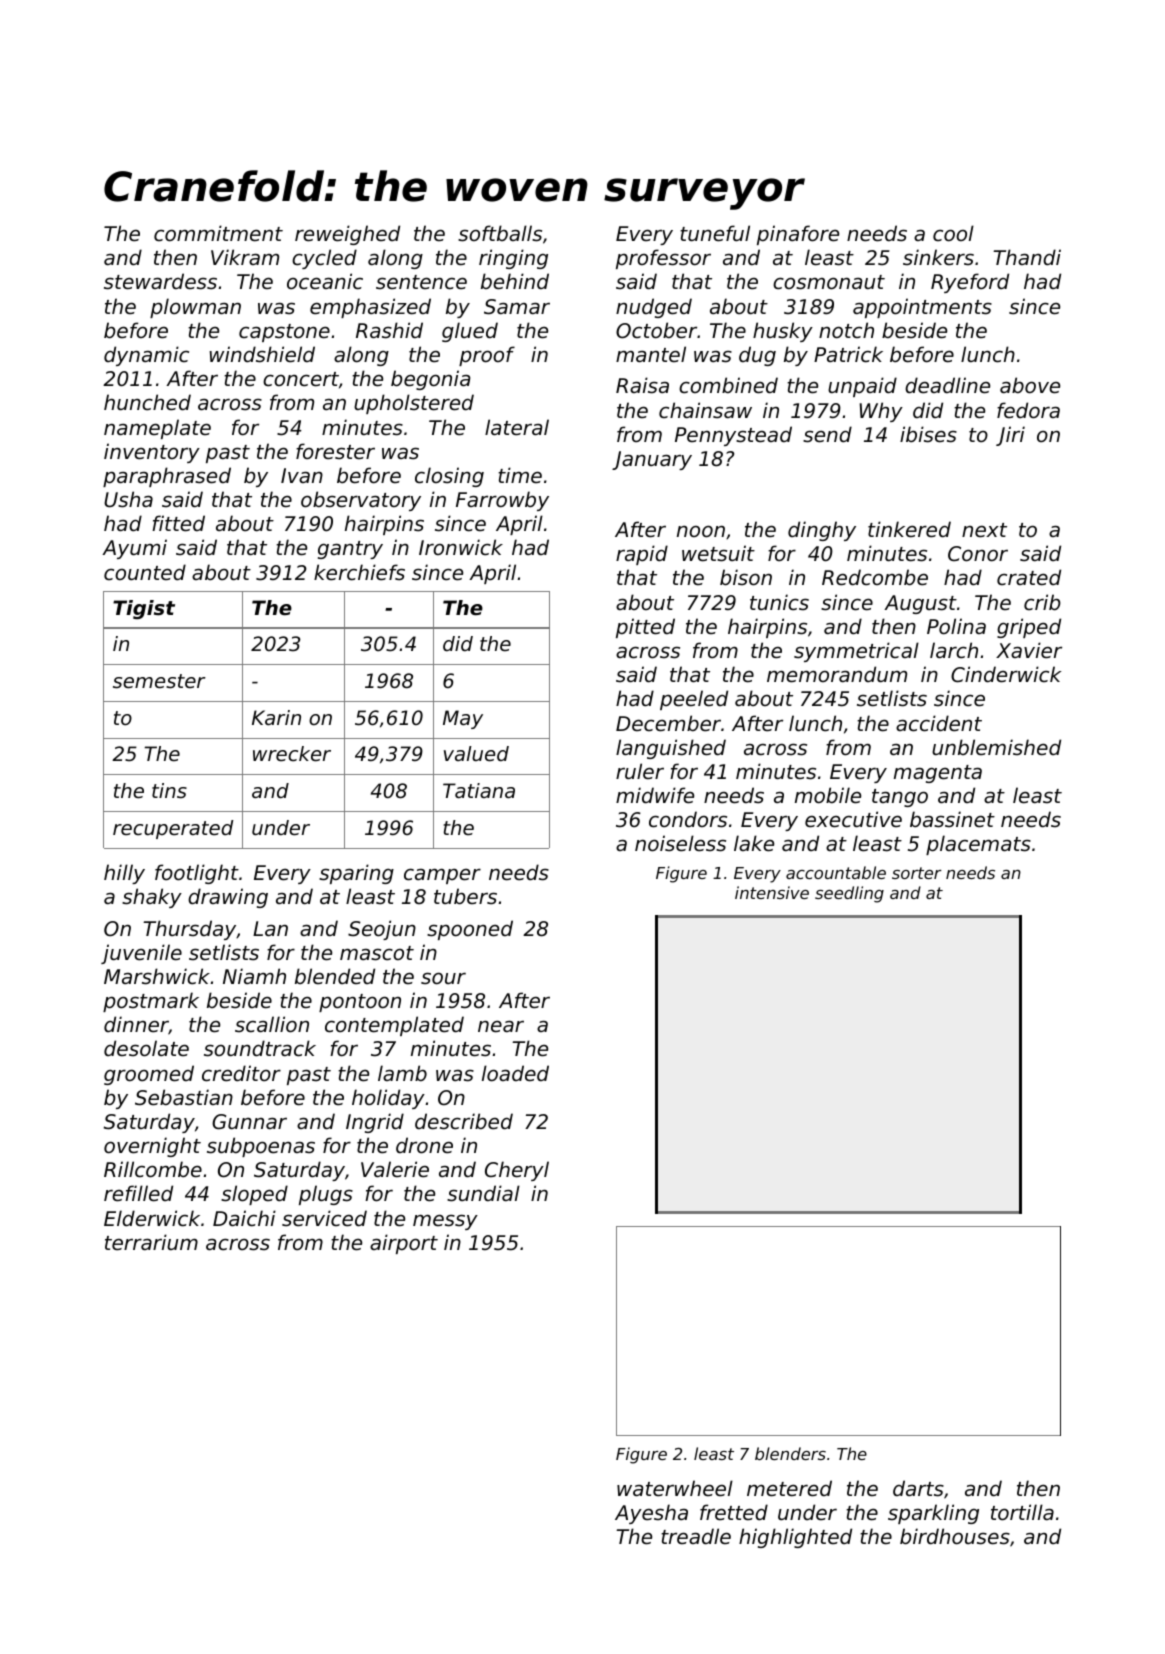 Image resolution: width=1165 pixels, height=1654 pixels. I want to click on terrarium, so click(151, 1242).
